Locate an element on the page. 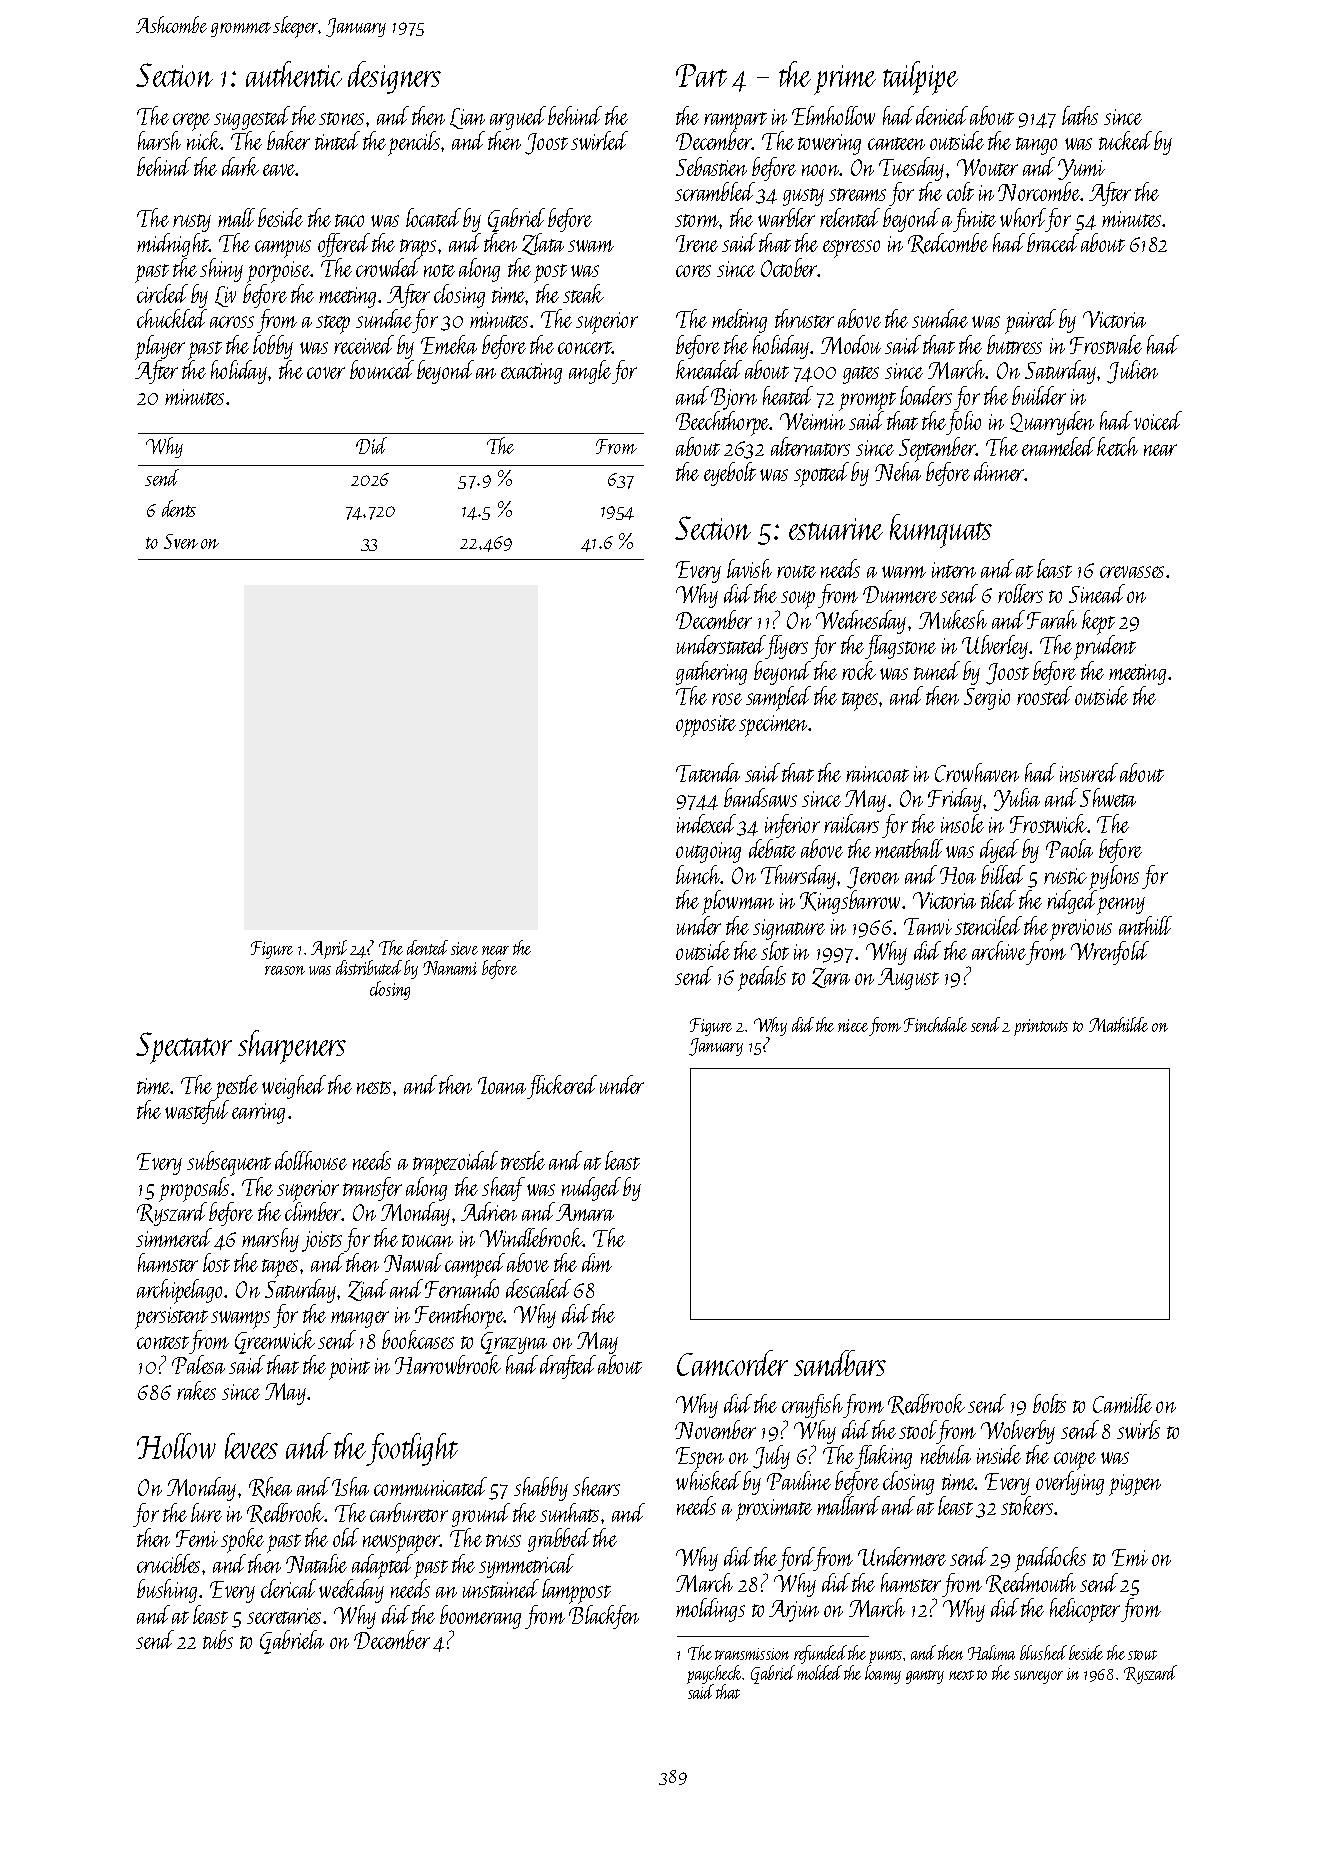 This document has width=1321, height=1868. lost is located at coordinates (216, 1262).
